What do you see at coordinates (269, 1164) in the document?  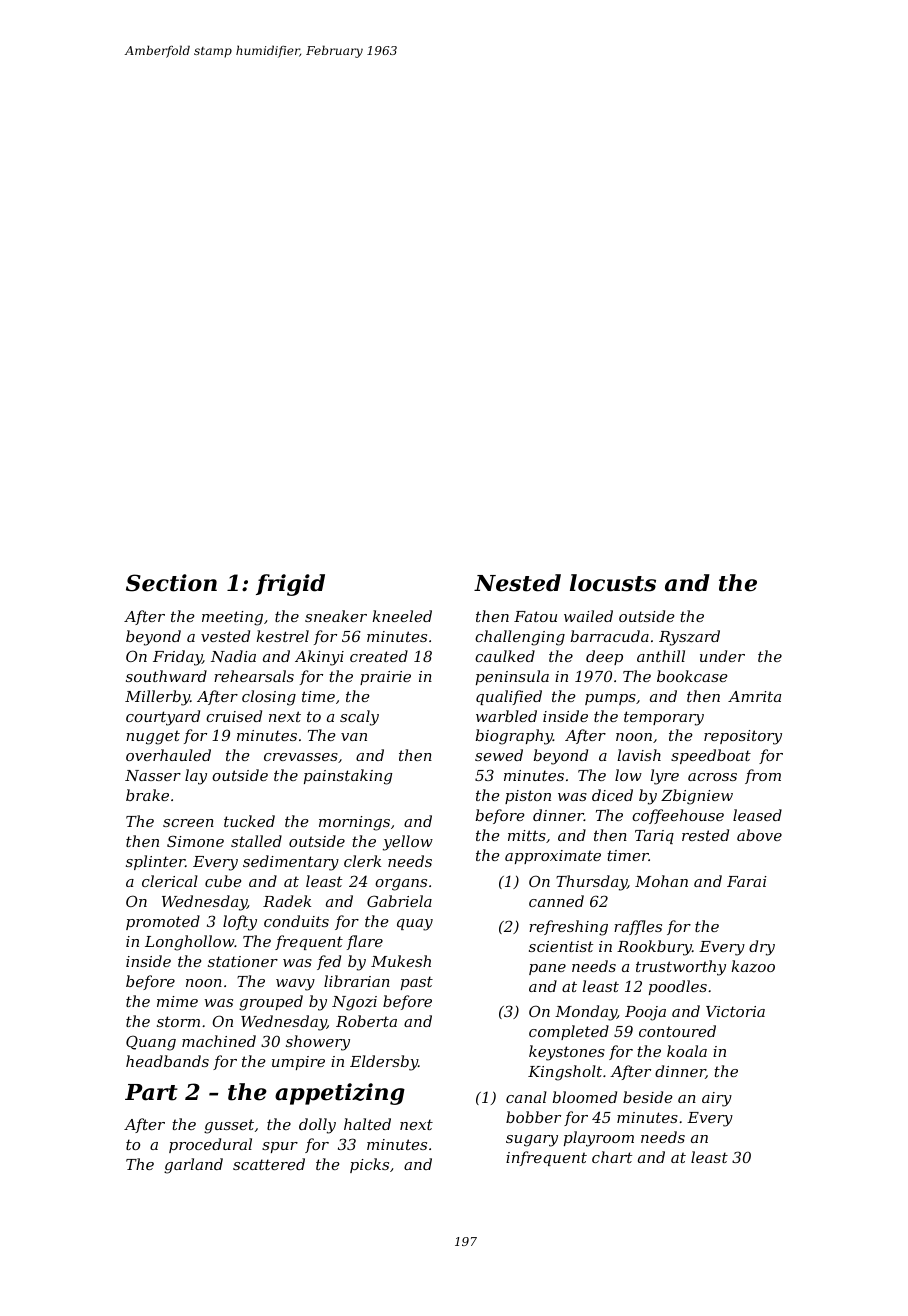 I see `scattered` at bounding box center [269, 1164].
